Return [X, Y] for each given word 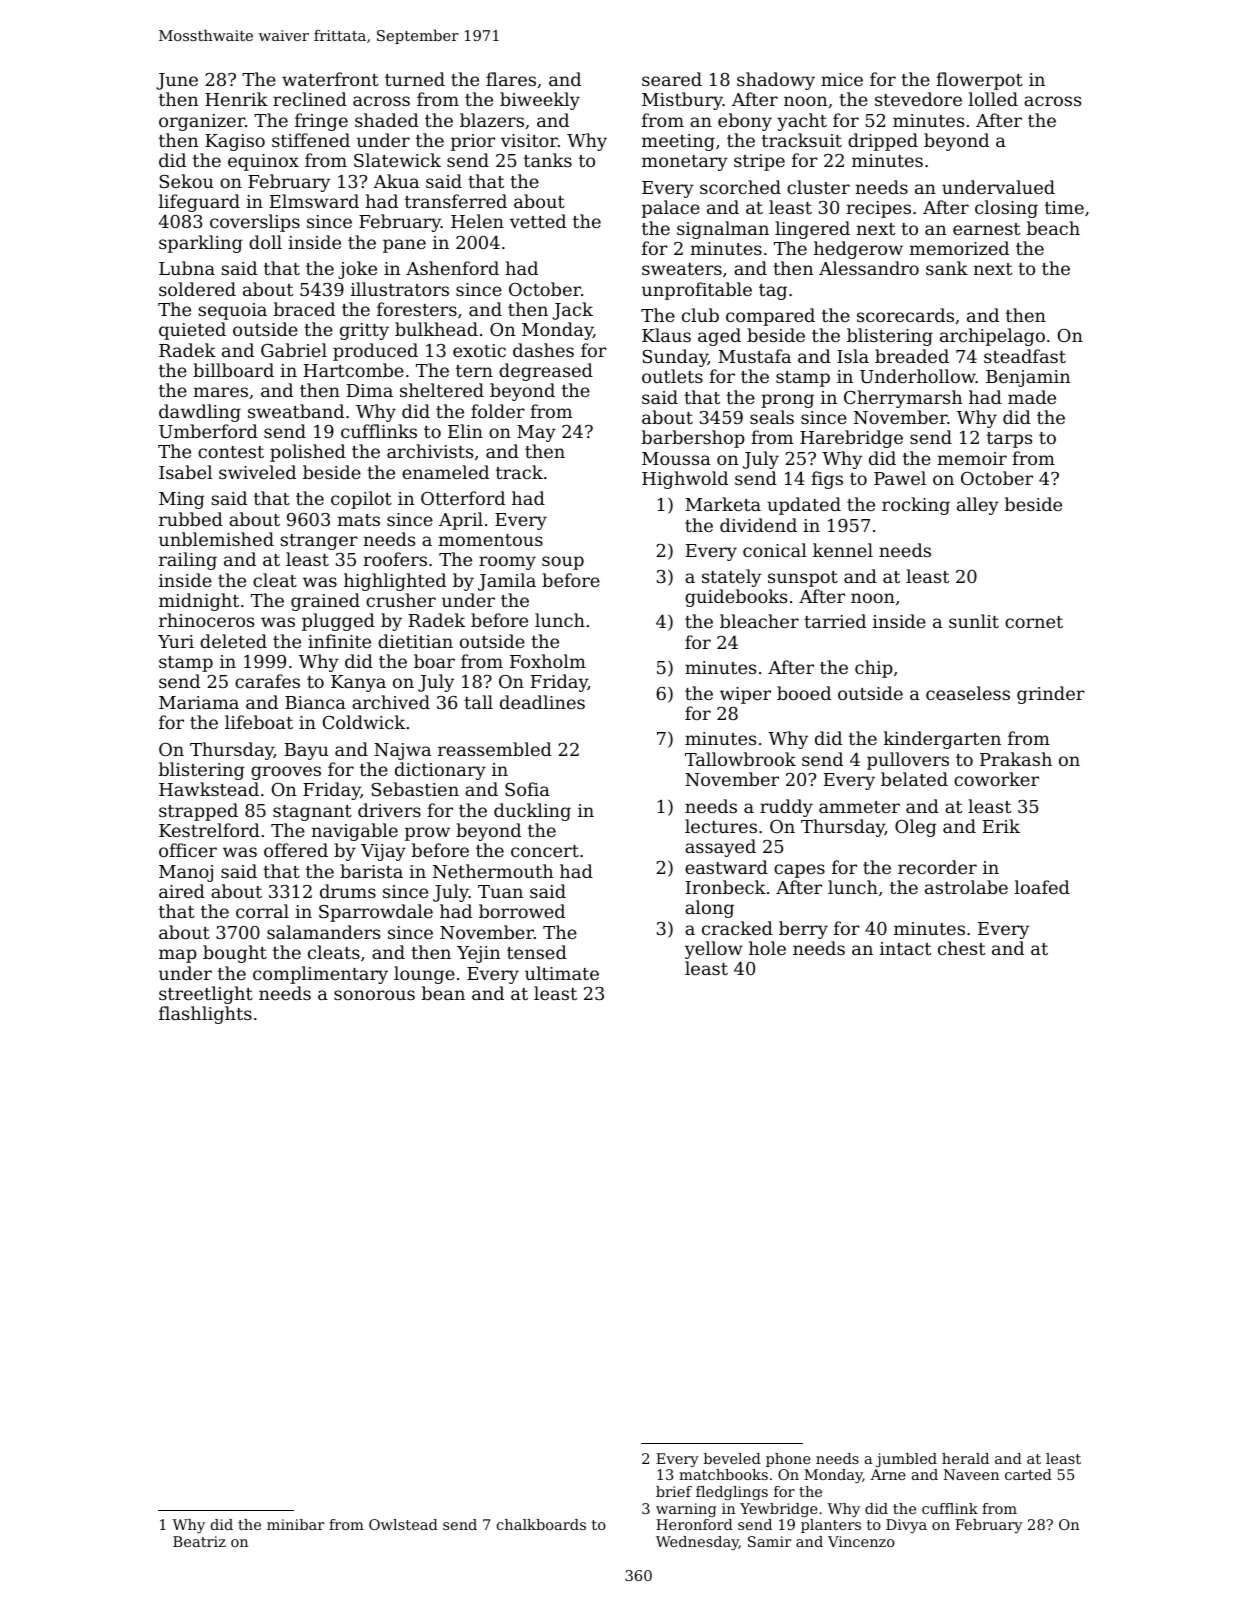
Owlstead [403, 1524]
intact [905, 948]
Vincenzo [861, 1541]
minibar [296, 1524]
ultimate [562, 973]
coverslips [255, 223]
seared [672, 79]
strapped [198, 812]
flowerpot [979, 81]
